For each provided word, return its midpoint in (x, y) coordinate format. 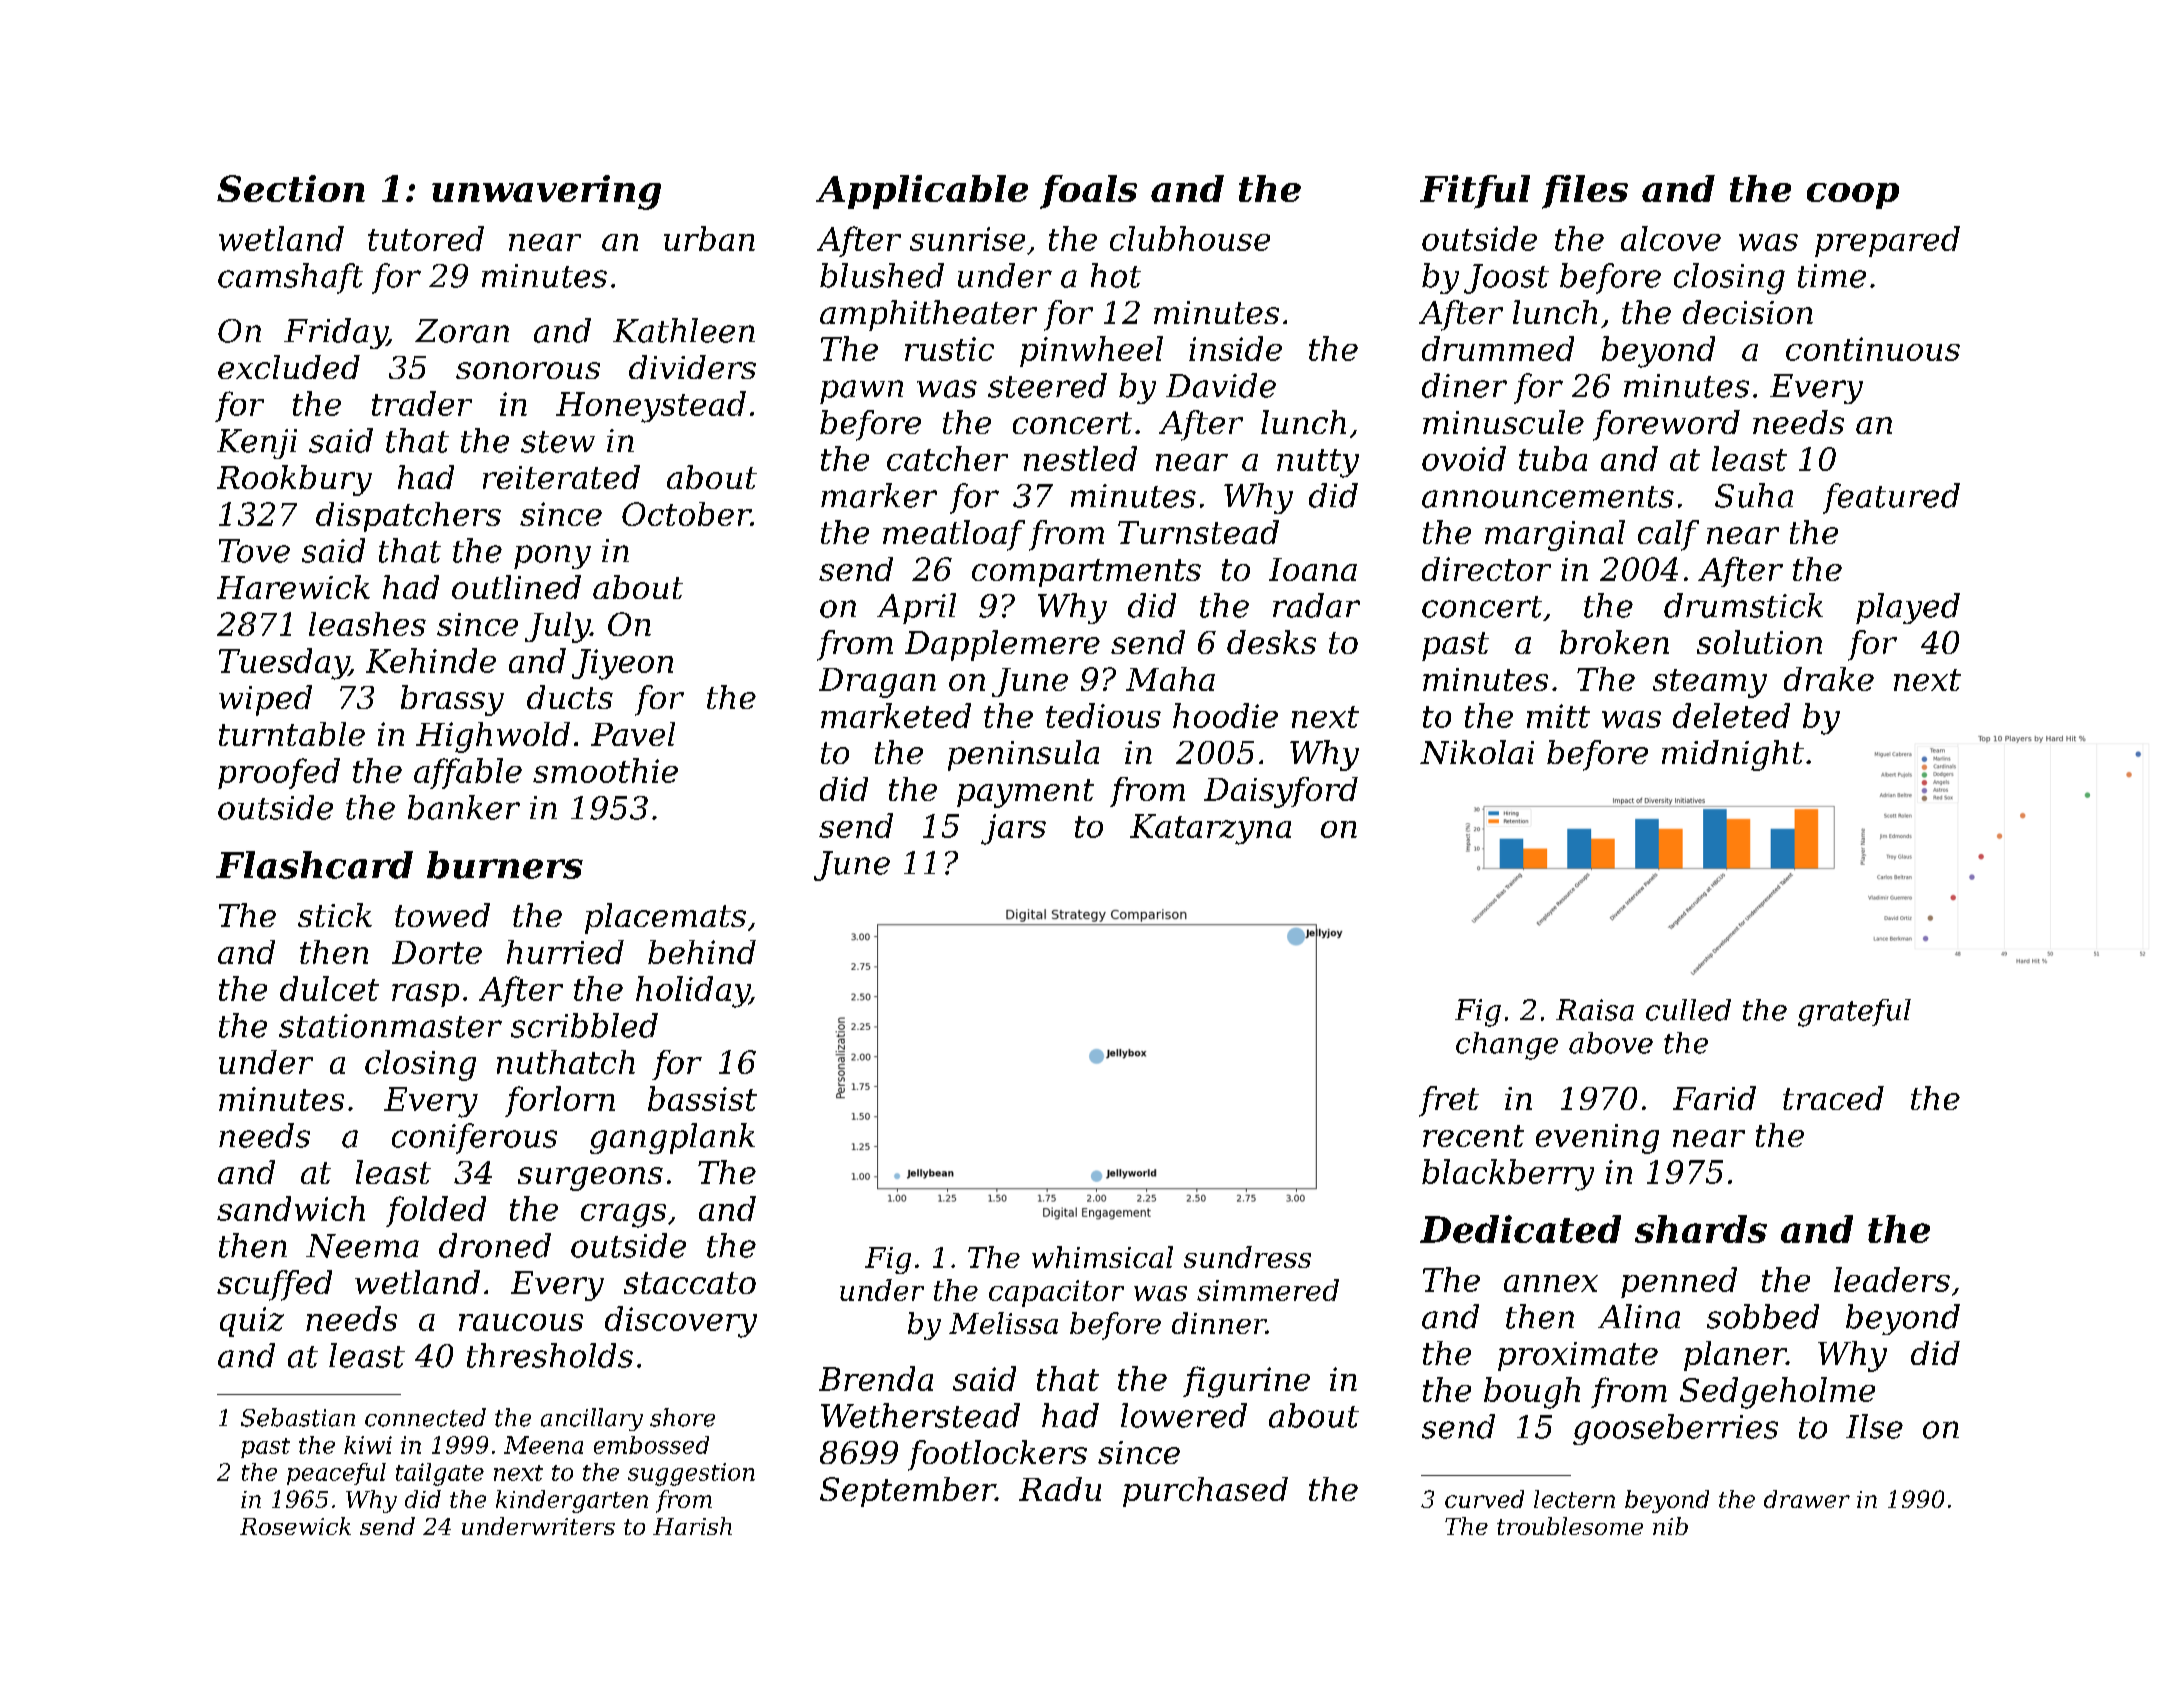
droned (495, 1245)
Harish (692, 1526)
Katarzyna (1210, 829)
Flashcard (314, 865)
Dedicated (1520, 1229)
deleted (1731, 715)
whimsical (1102, 1257)
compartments (1086, 573)
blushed (882, 275)
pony (552, 557)
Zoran (462, 331)
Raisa (1595, 1010)
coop (1853, 196)
